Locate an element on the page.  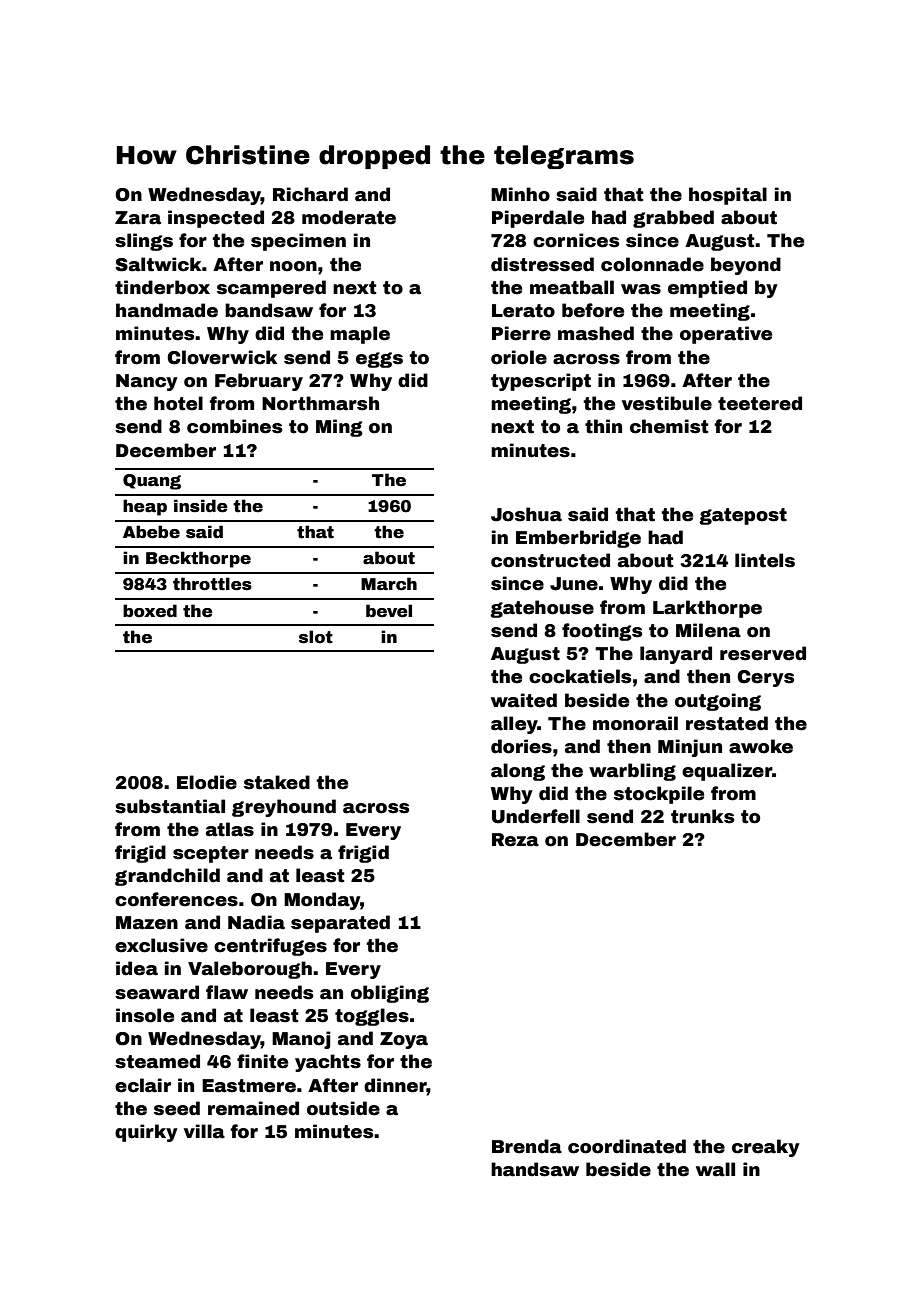
substantial is located at coordinates (170, 806).
